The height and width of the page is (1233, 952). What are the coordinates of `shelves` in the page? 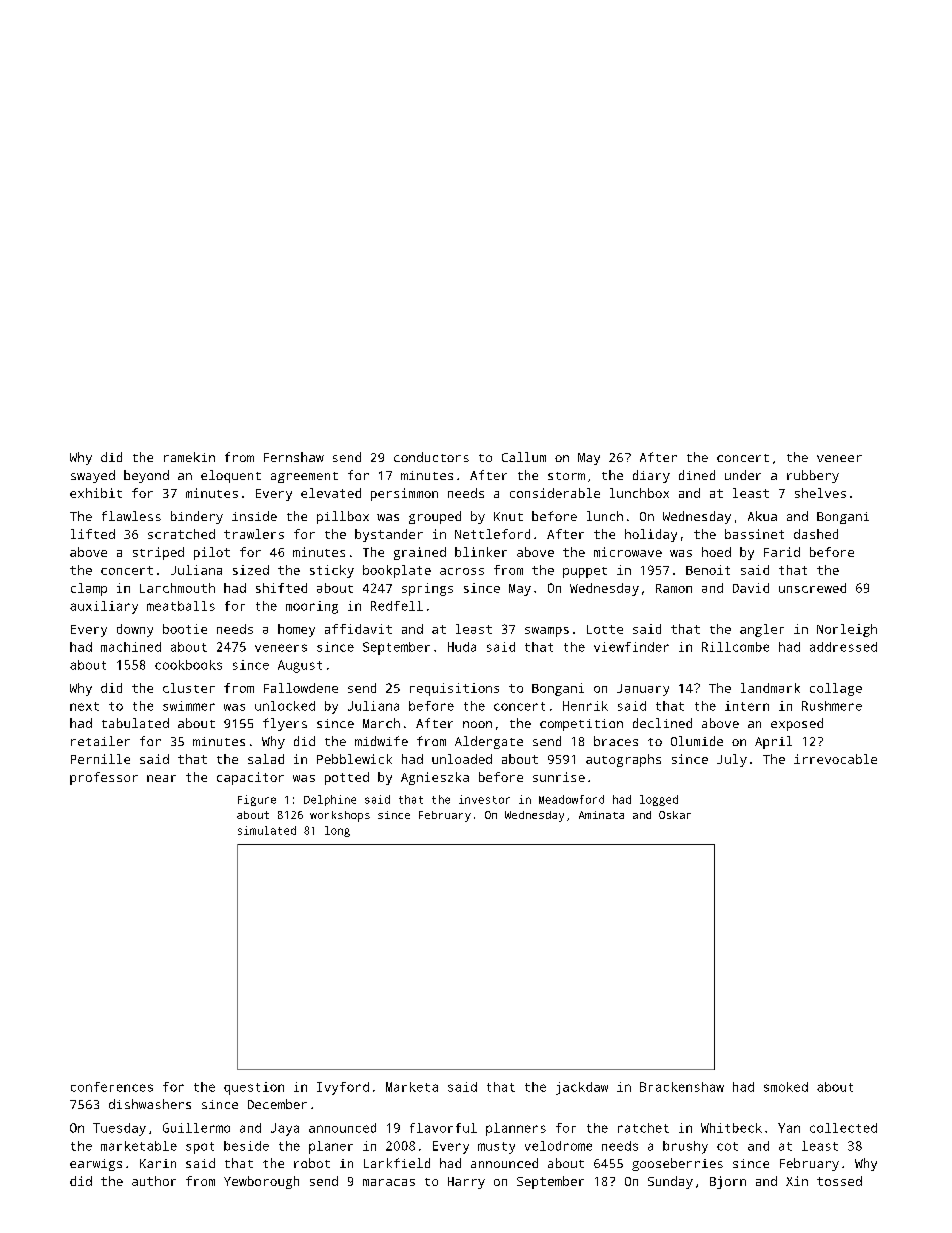 It's located at (820, 493).
